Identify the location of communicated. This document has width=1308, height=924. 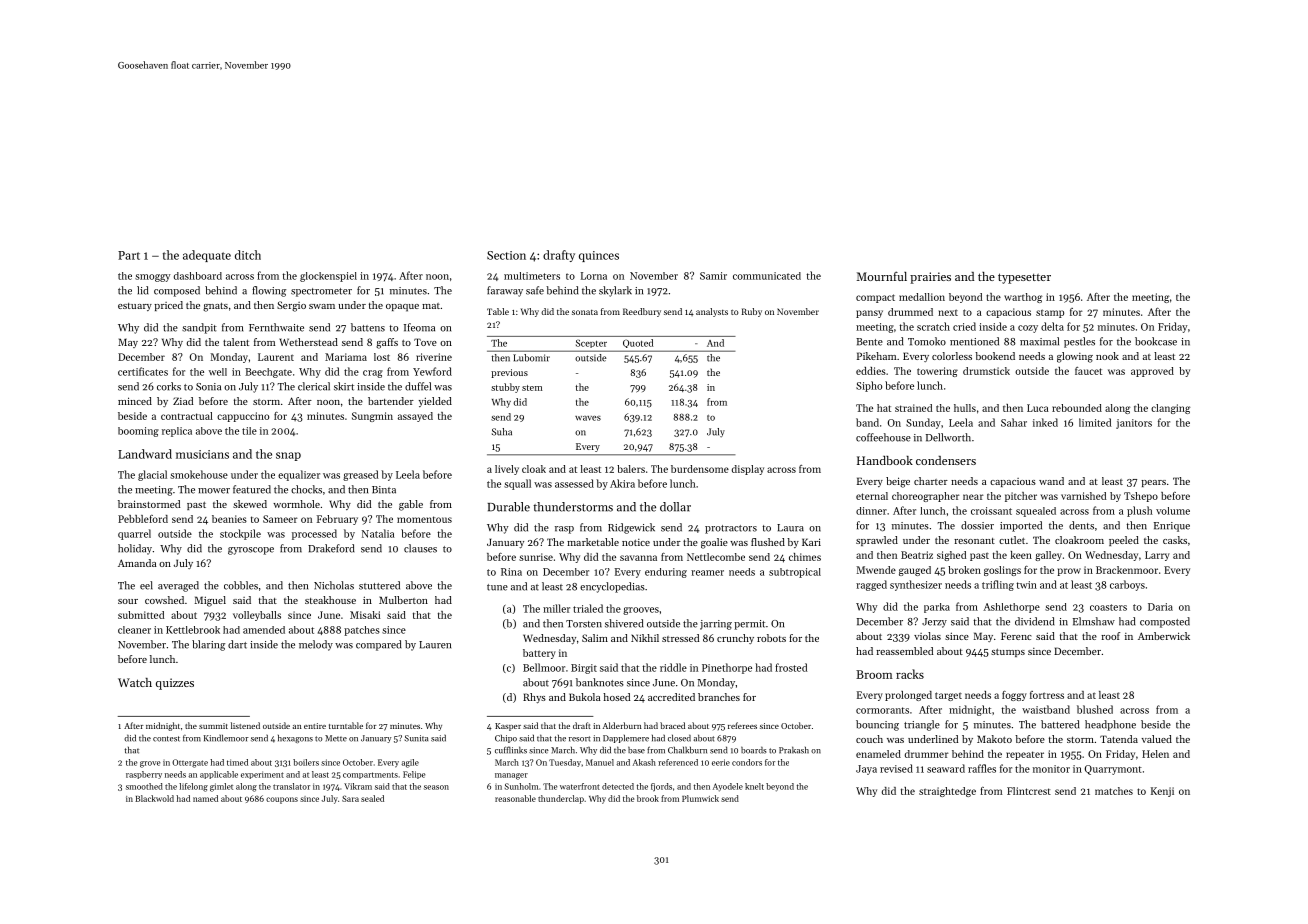
(767, 276).
